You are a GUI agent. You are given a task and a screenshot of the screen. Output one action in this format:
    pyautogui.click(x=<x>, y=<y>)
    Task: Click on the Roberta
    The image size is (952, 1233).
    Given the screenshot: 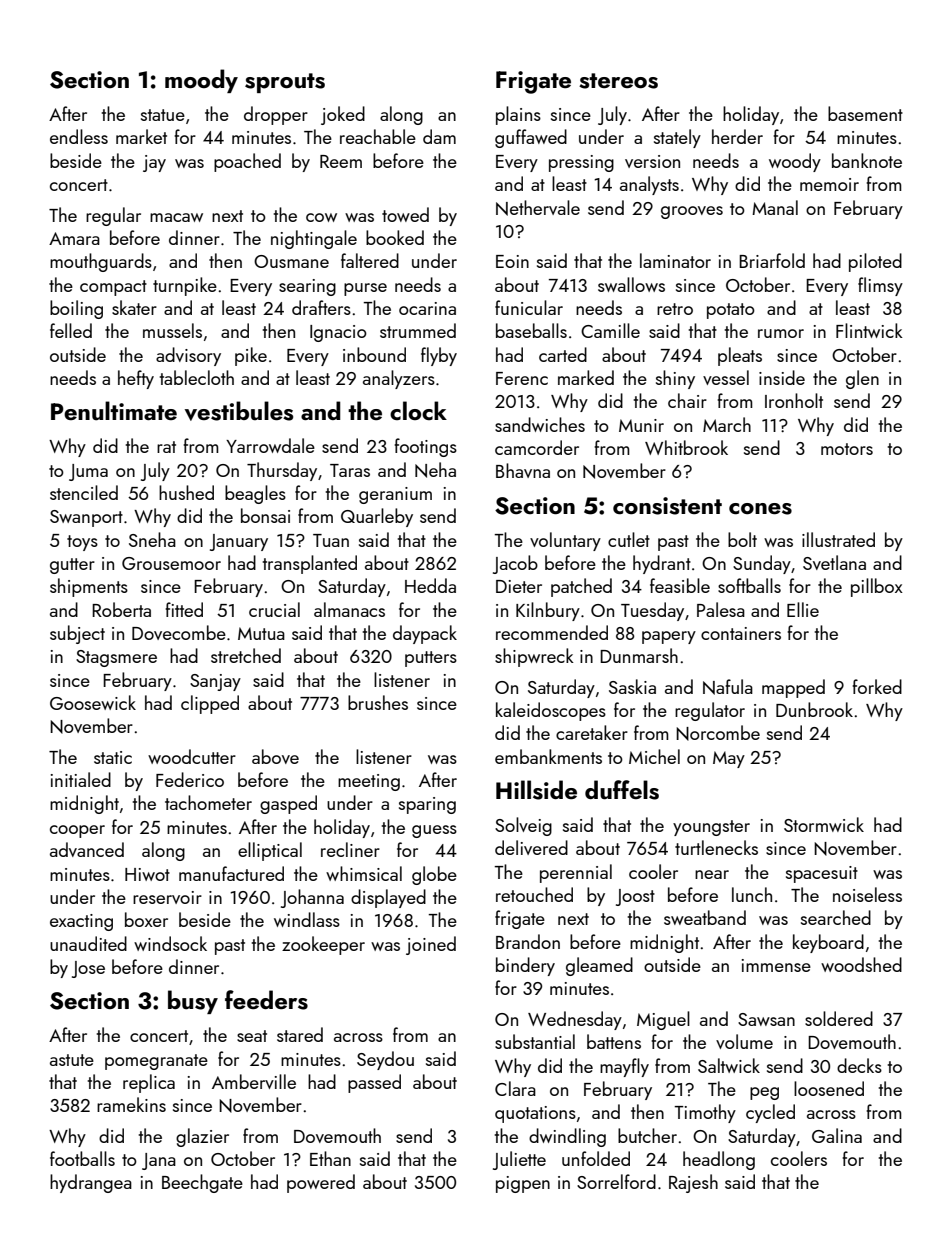 What is the action you would take?
    pyautogui.click(x=121, y=609)
